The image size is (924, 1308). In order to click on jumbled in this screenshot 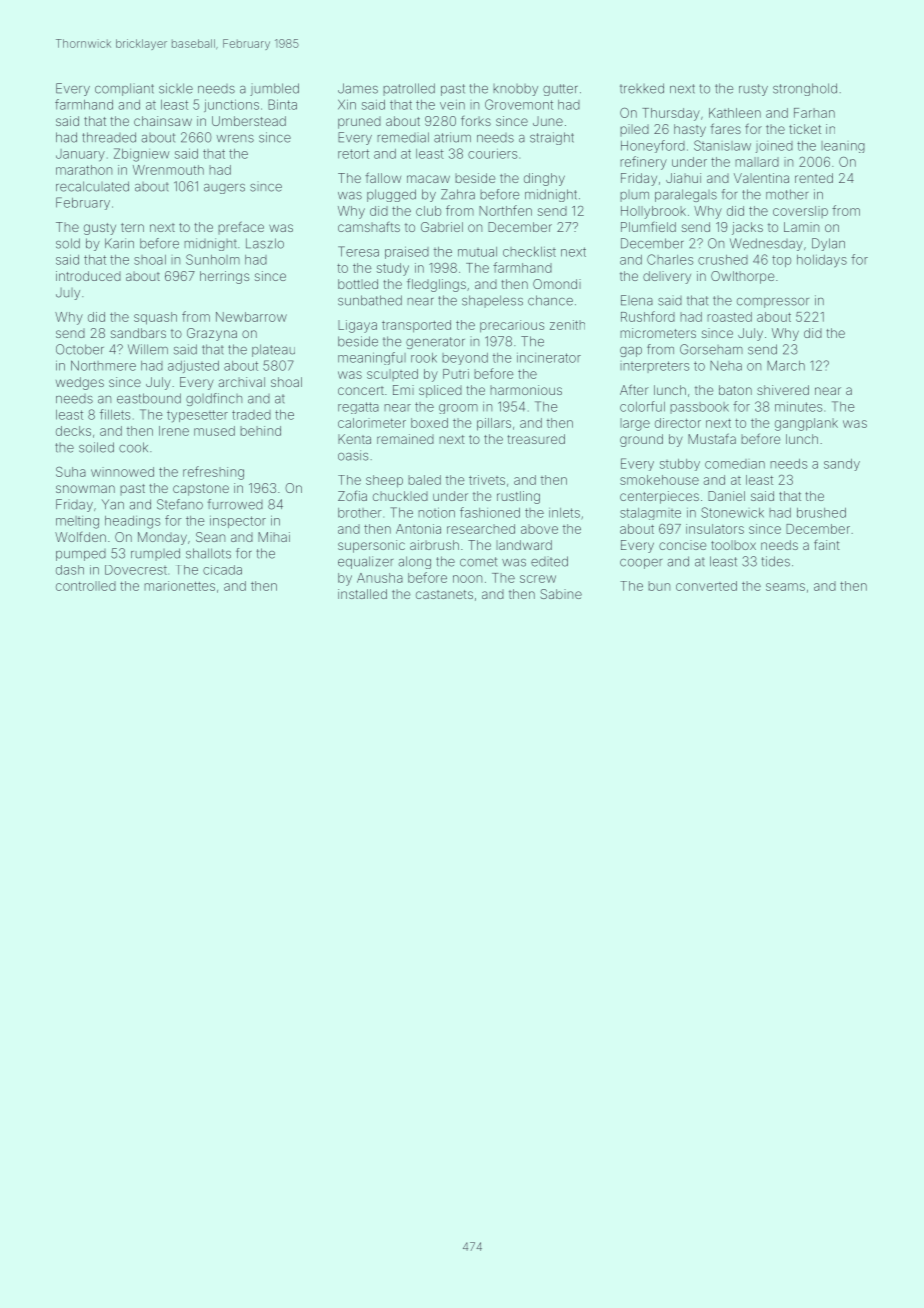, I will do `click(274, 89)`.
